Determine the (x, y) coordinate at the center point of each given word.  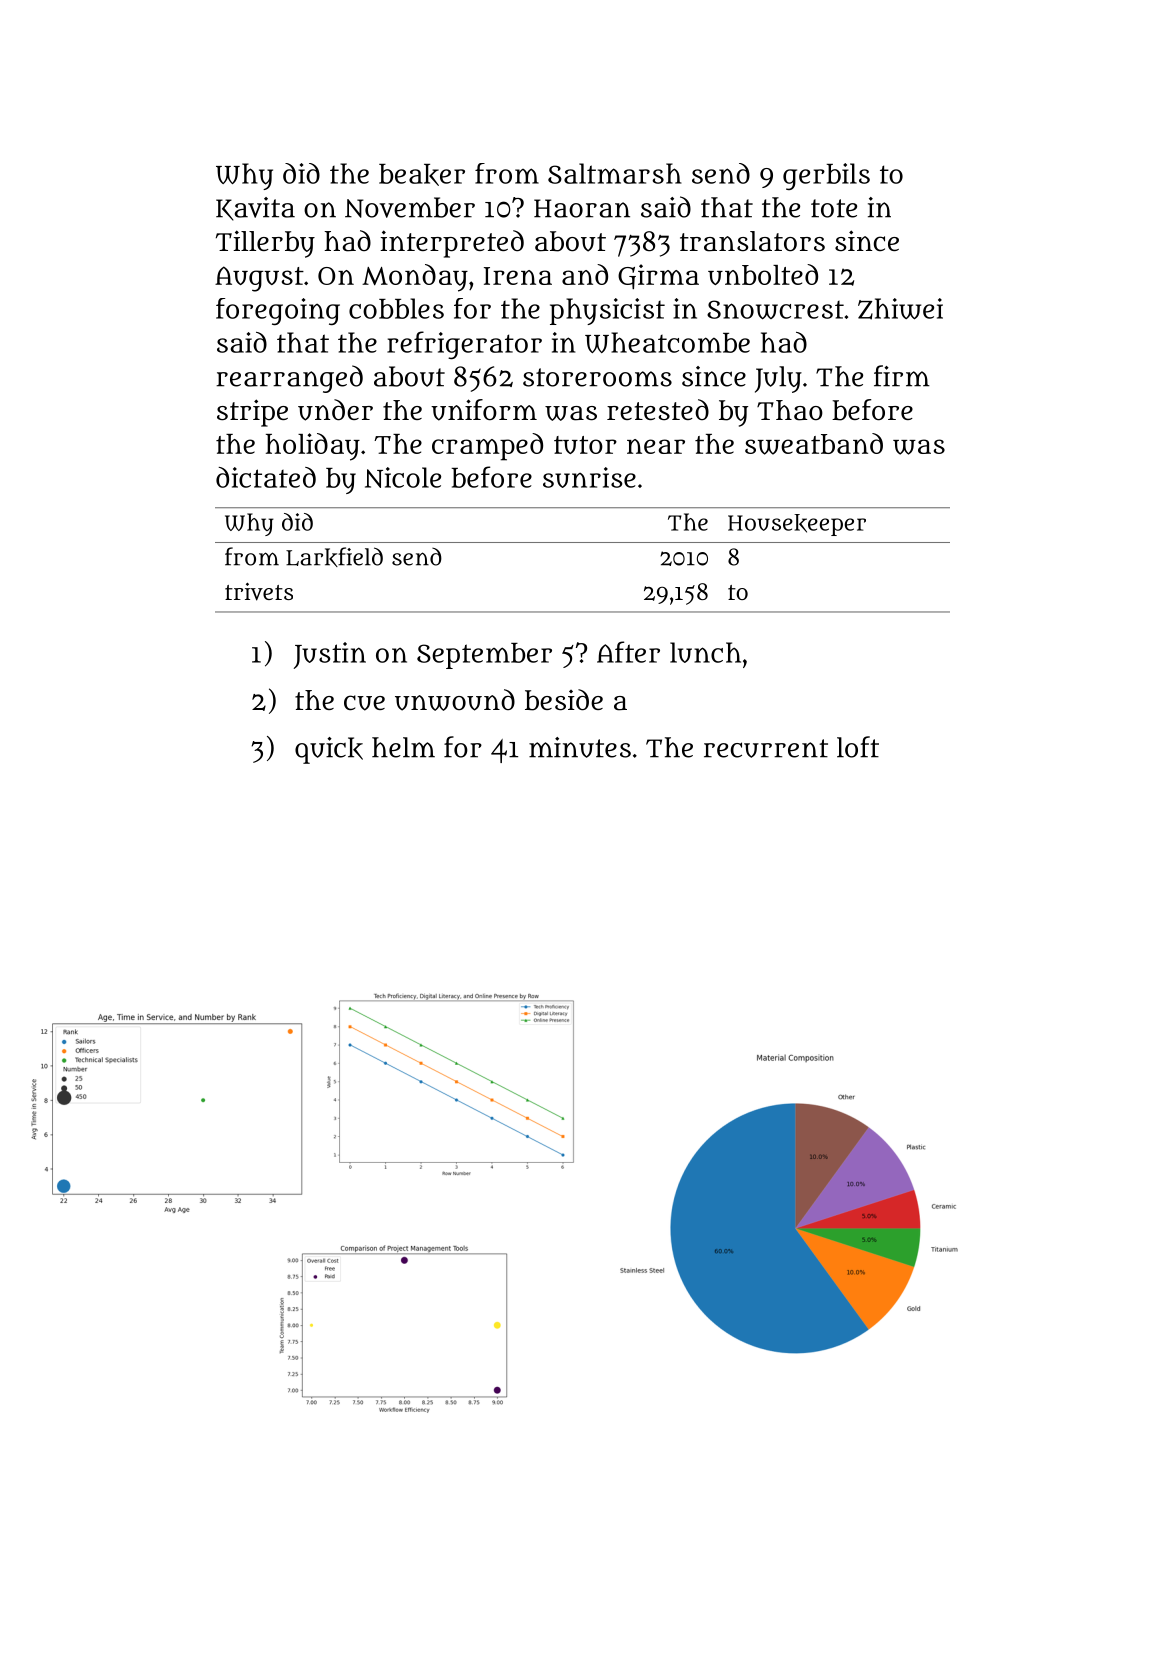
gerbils (826, 176)
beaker (422, 175)
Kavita (255, 209)
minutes (580, 747)
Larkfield (334, 557)
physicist (607, 311)
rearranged (289, 379)
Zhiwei (900, 309)
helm (403, 747)
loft (858, 747)
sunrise (589, 477)
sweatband (814, 444)
